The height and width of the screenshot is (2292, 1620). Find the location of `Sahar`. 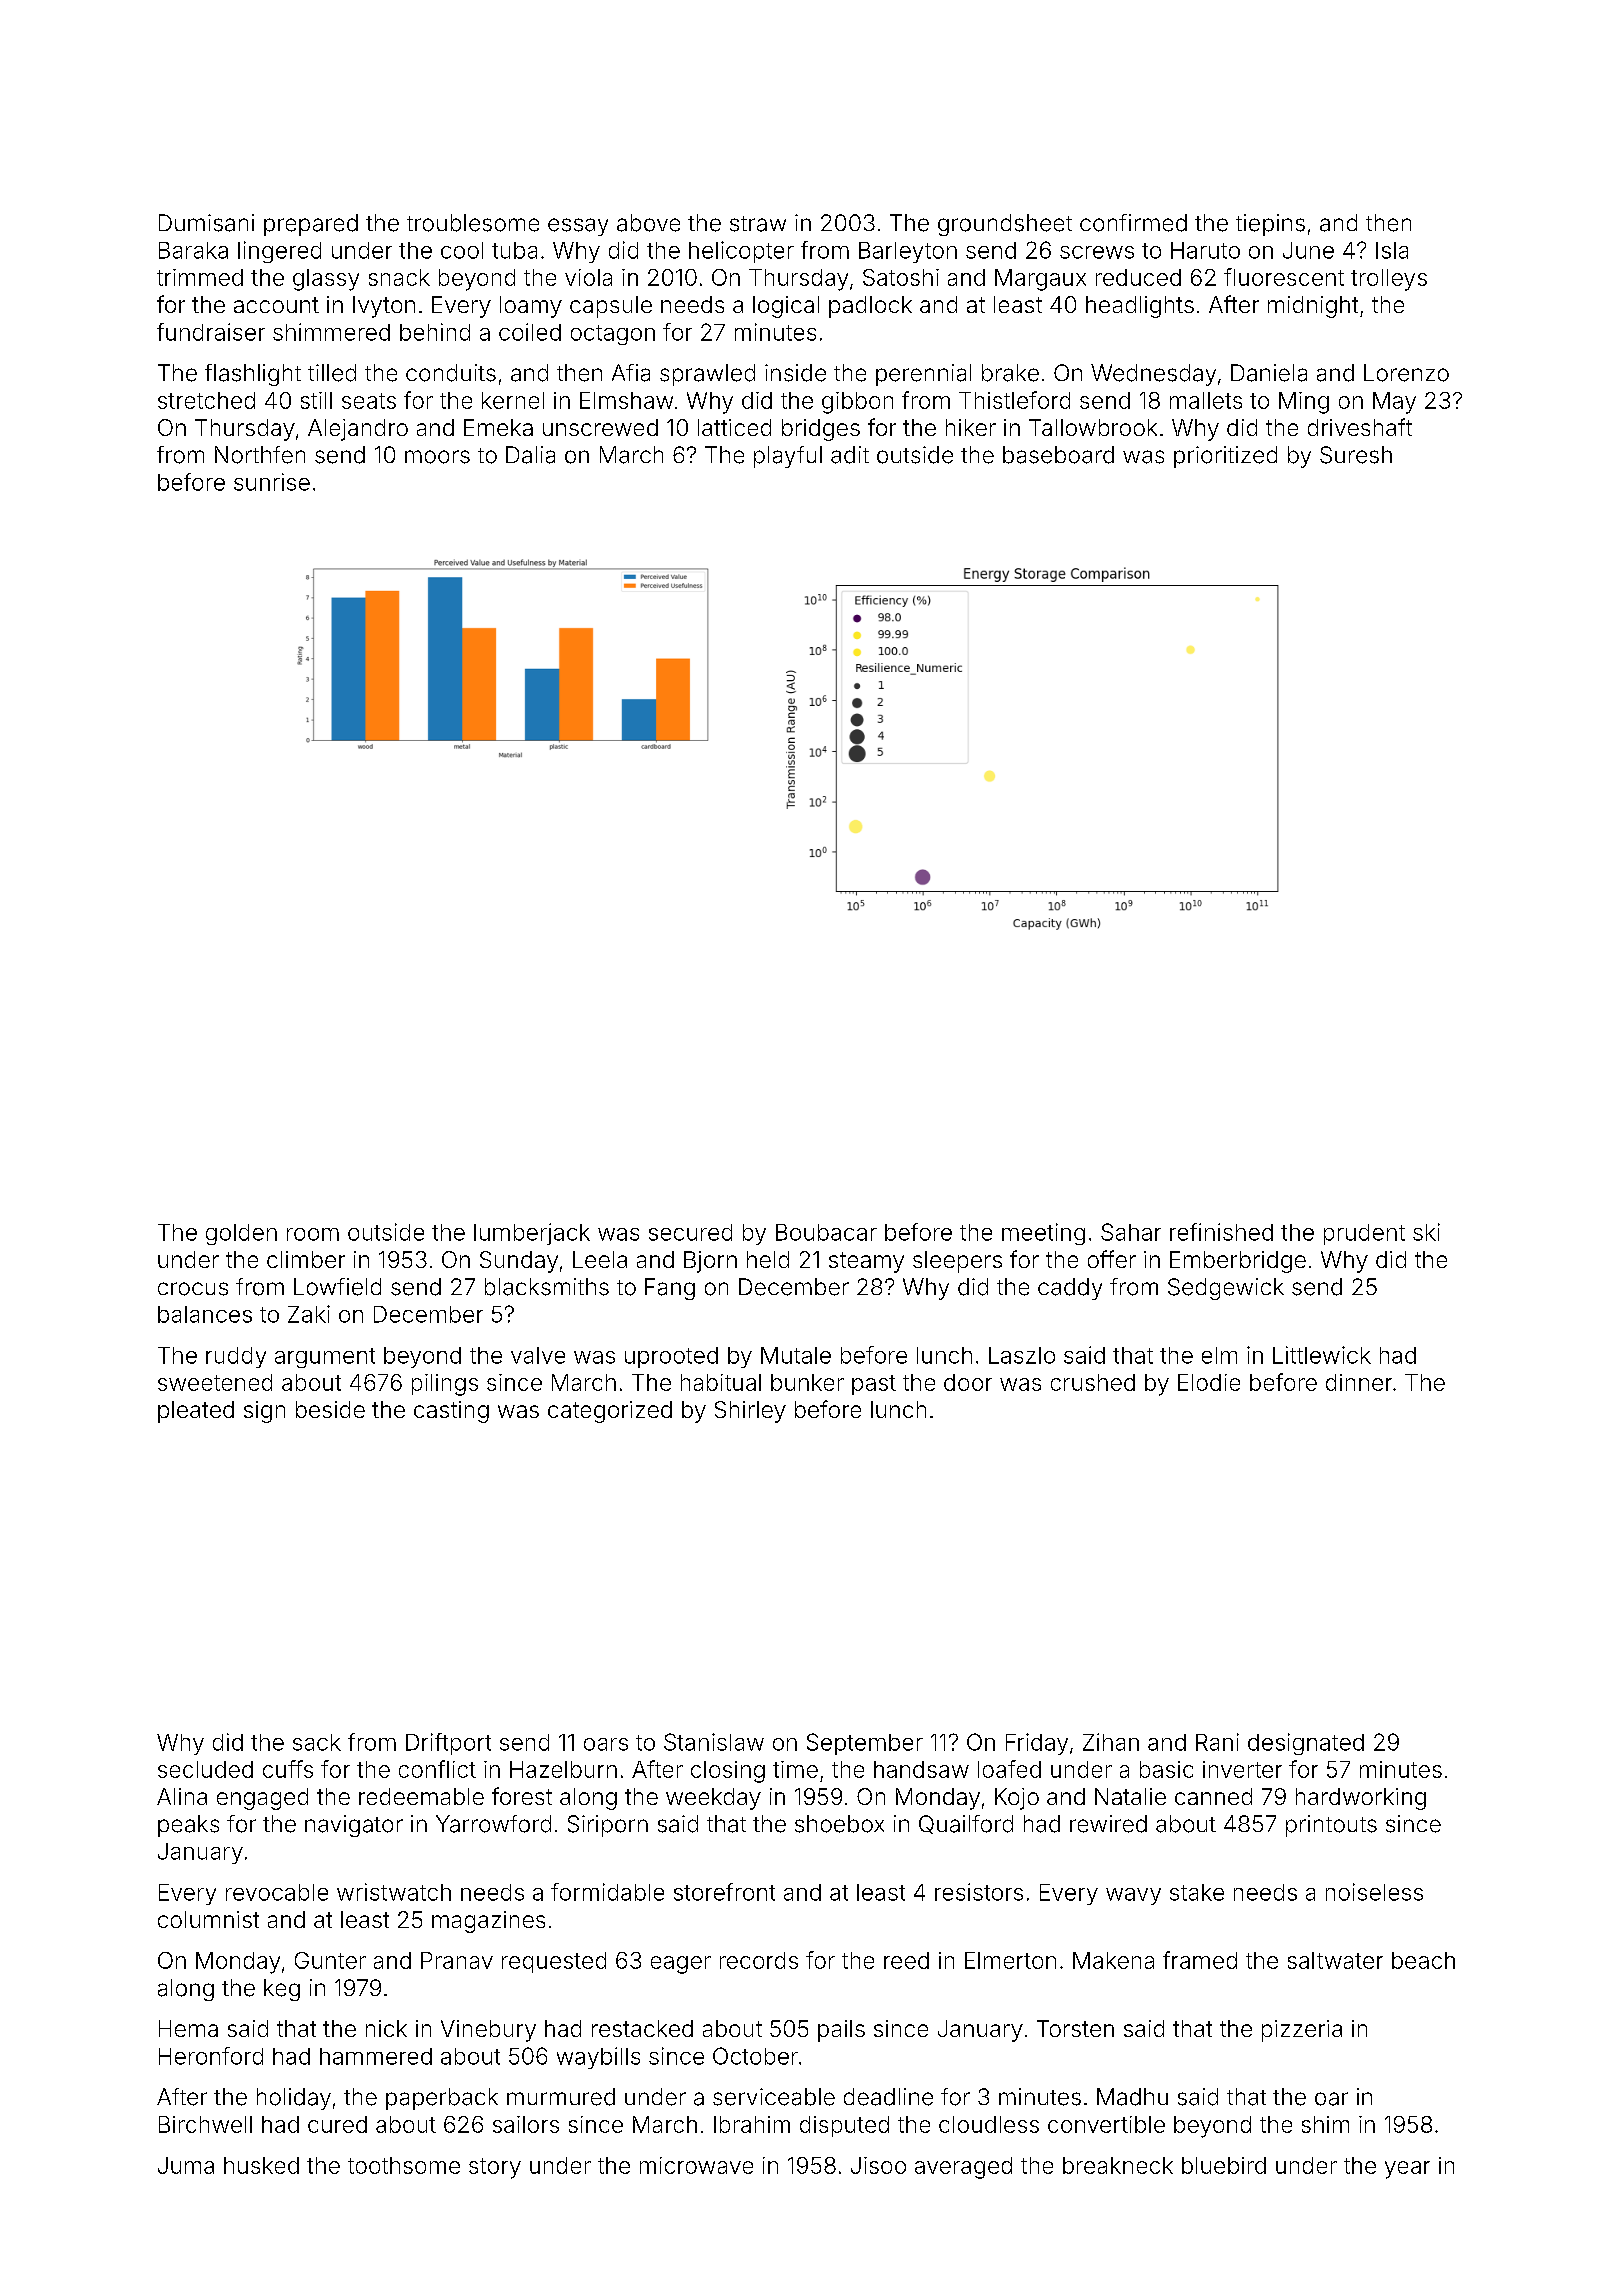

Sahar is located at coordinates (1131, 1232).
